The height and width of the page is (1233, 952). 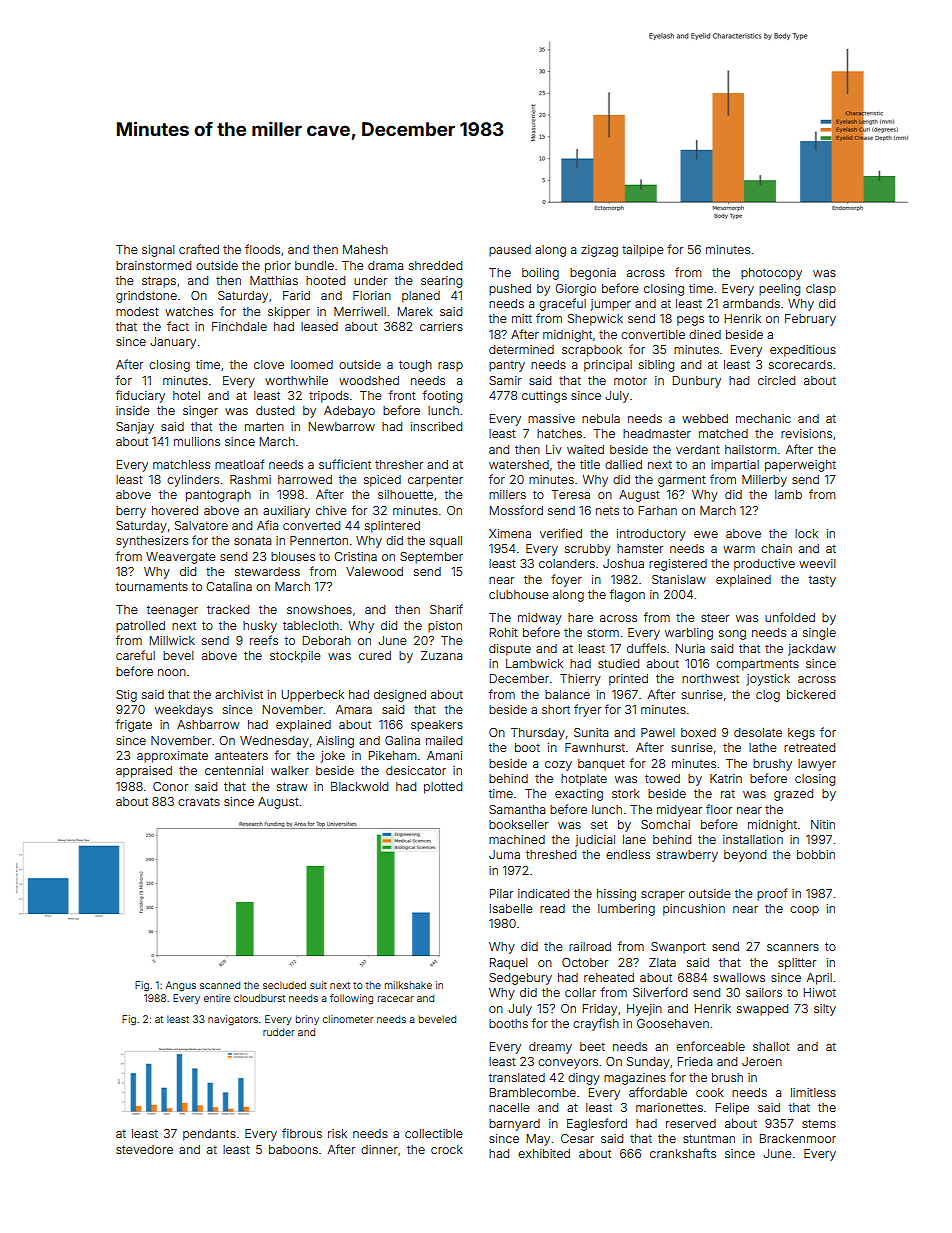 I want to click on stevedore, so click(x=144, y=1149).
